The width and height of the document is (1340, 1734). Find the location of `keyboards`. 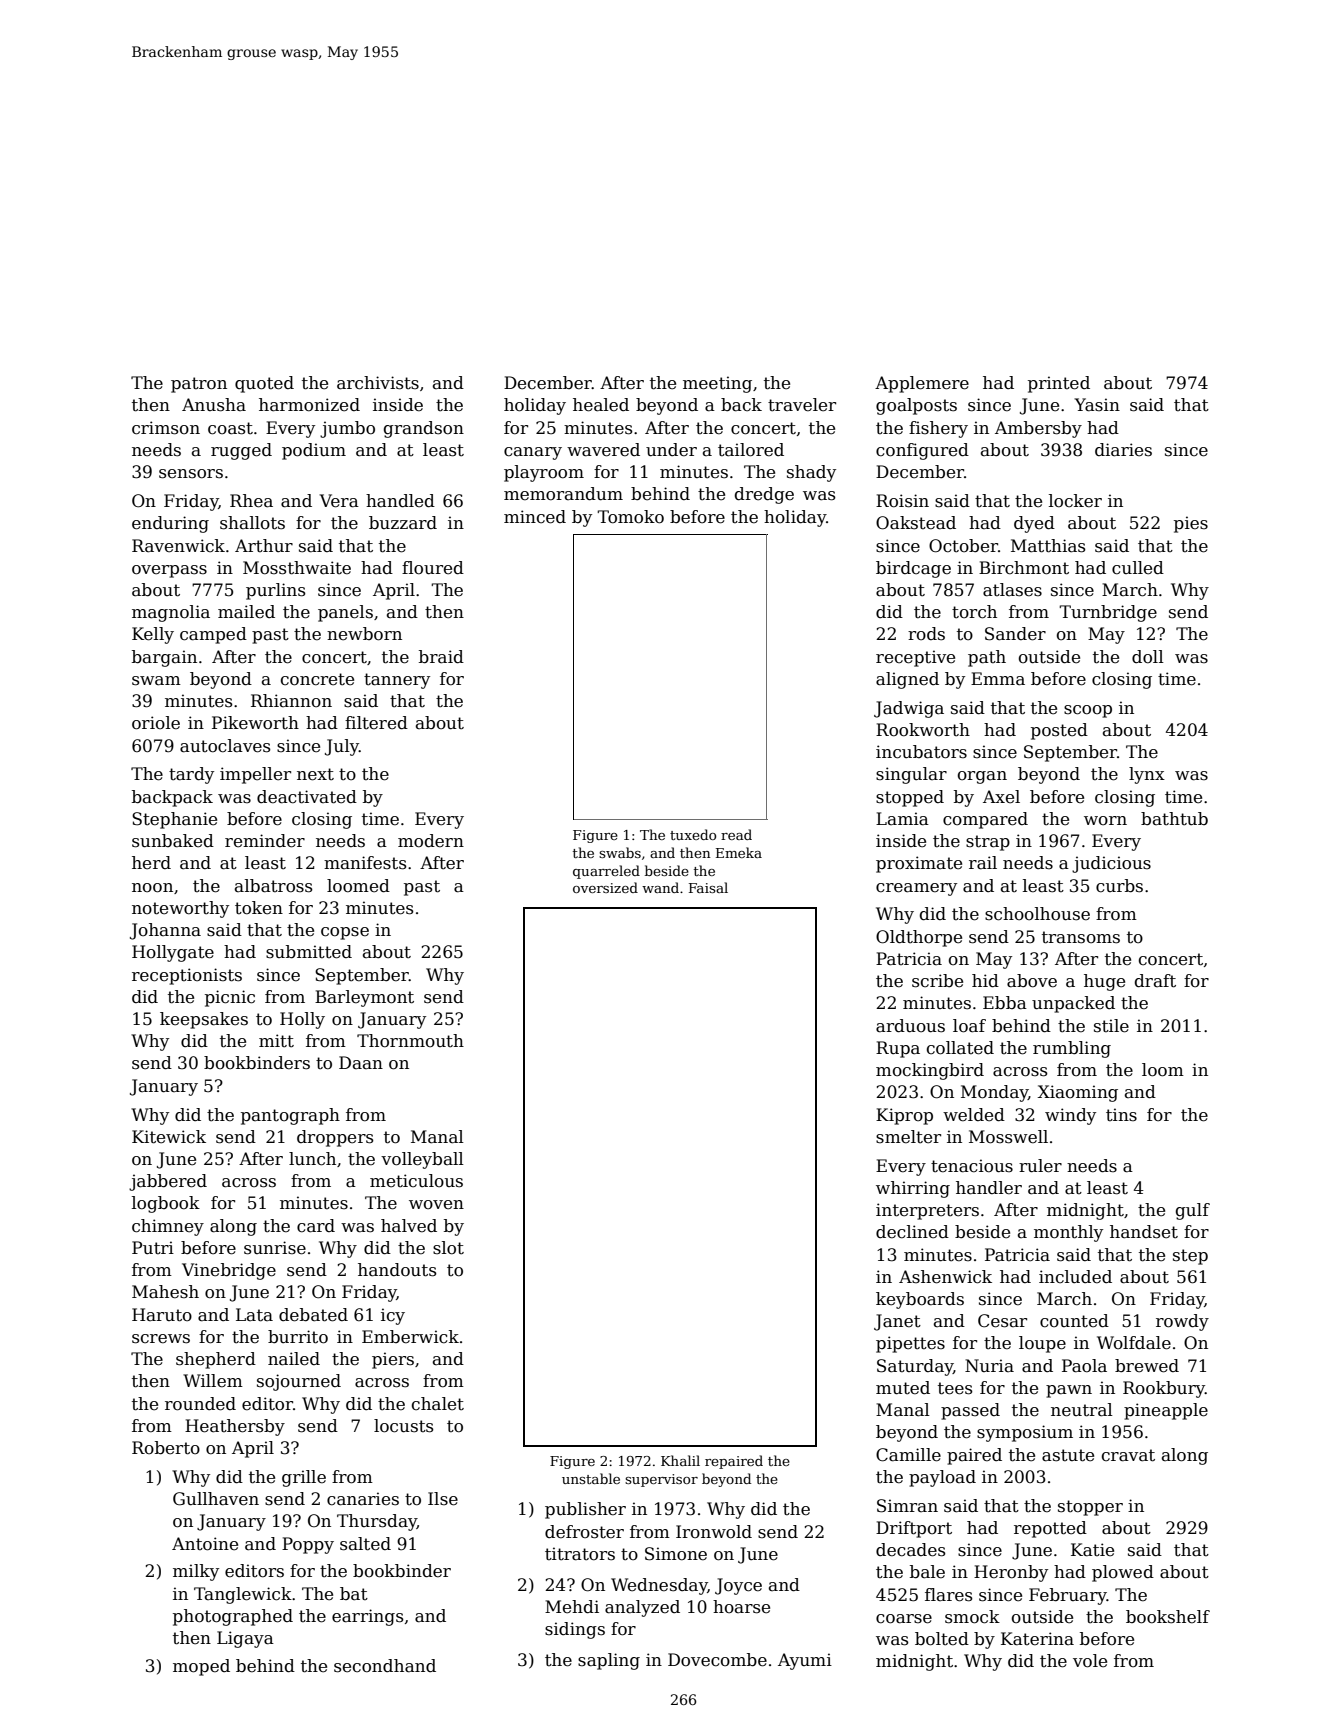

keyboards is located at coordinates (920, 1300).
